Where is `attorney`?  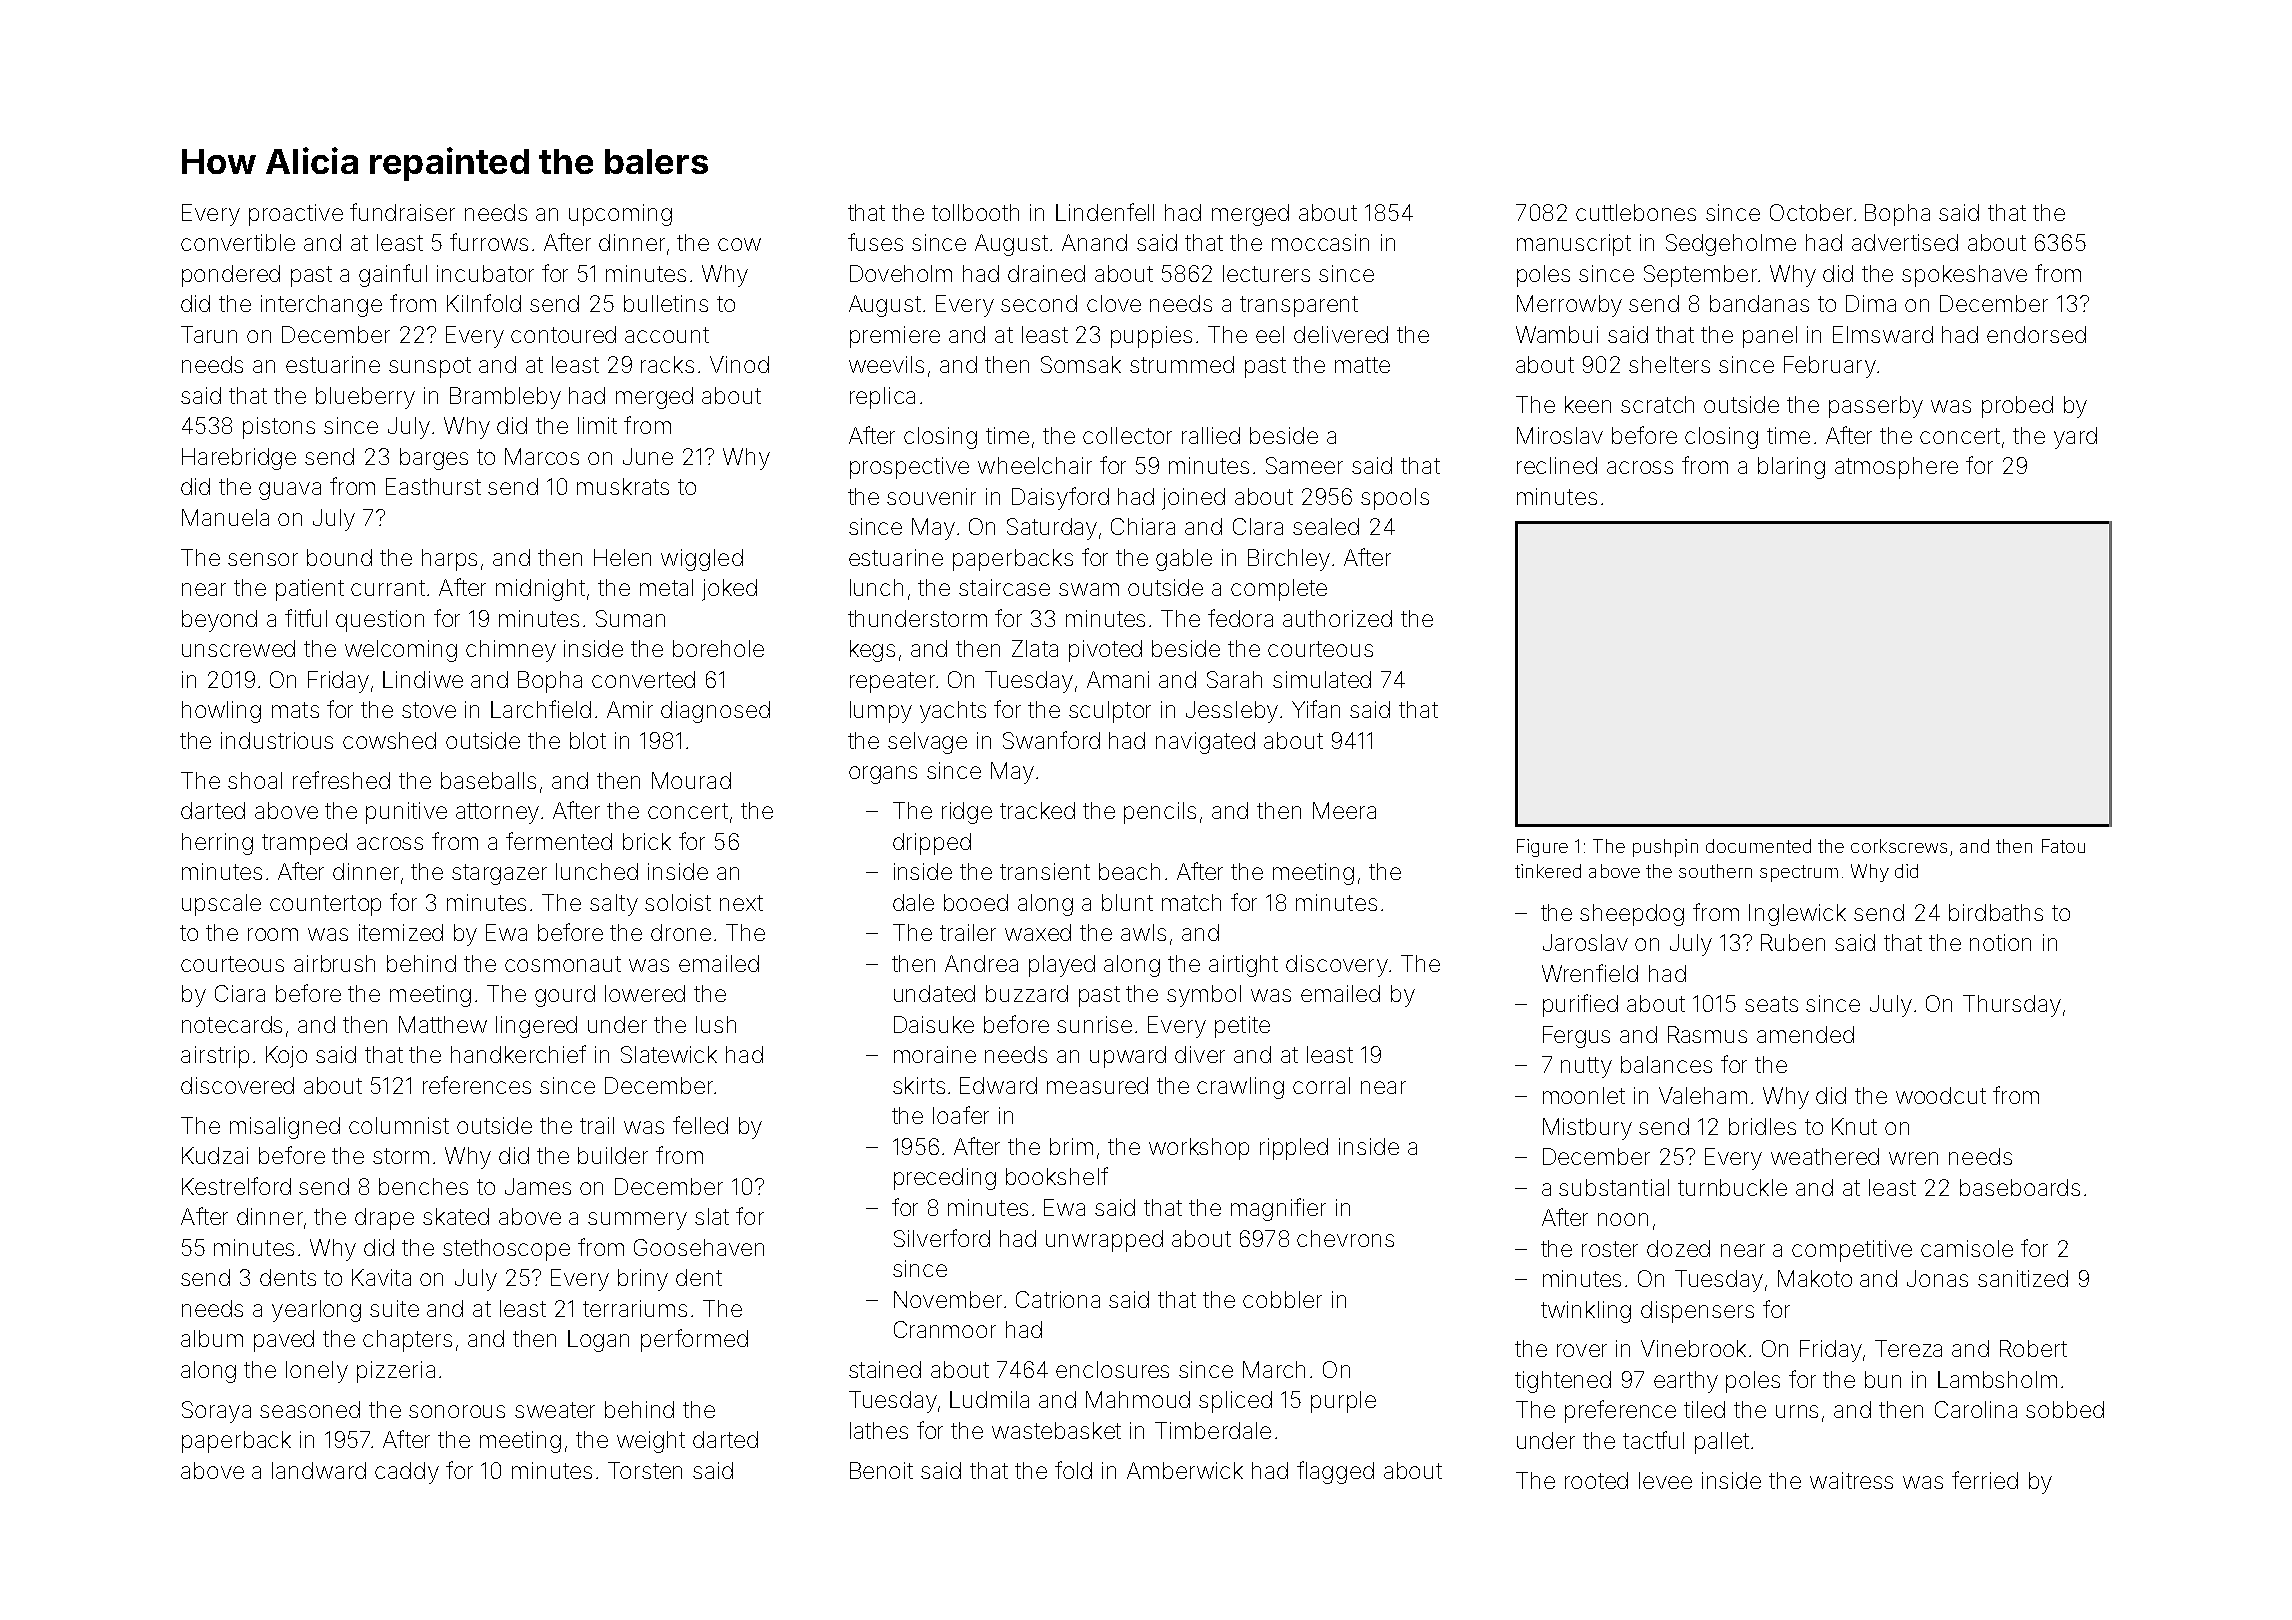
attorney is located at coordinates (497, 813).
